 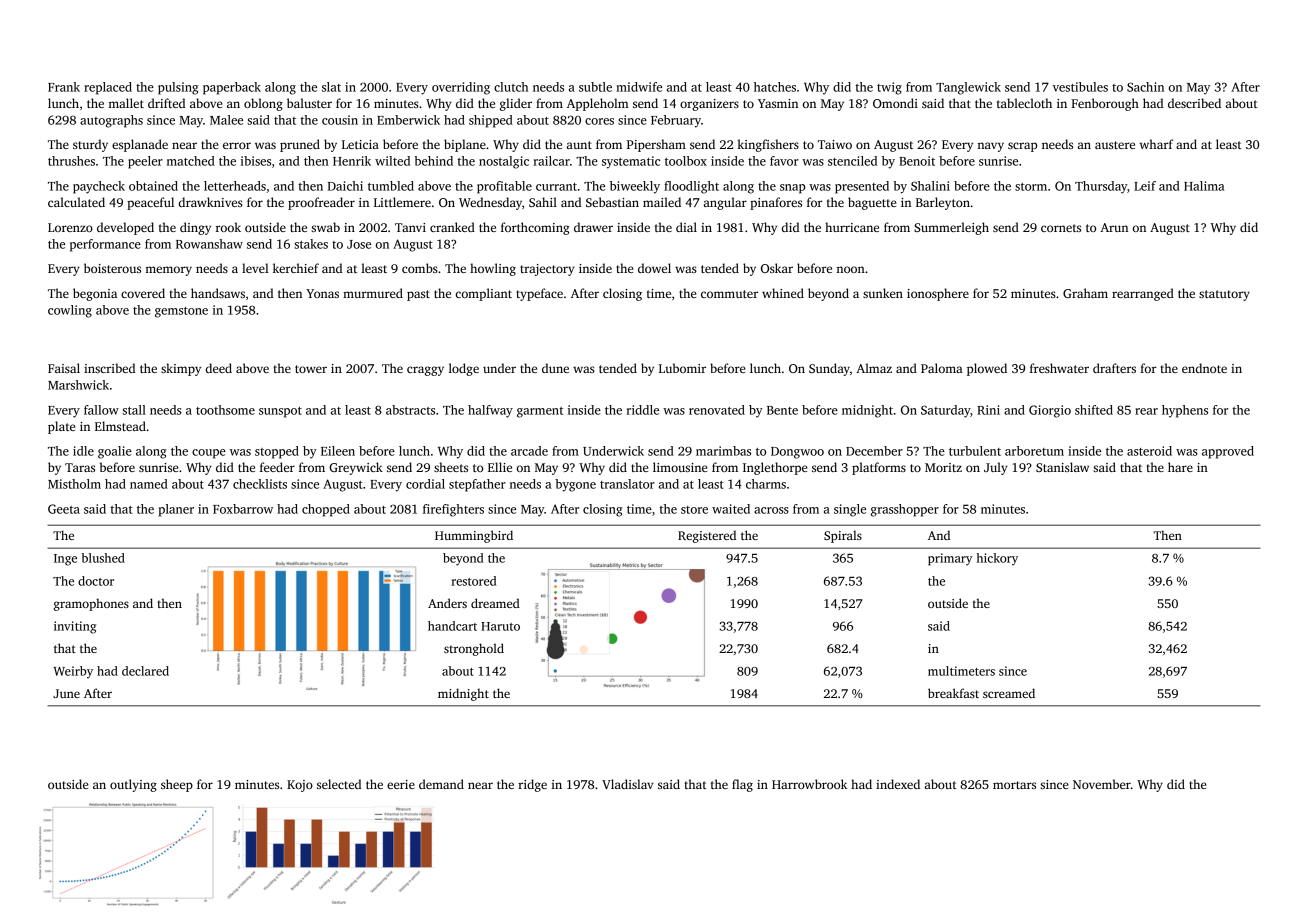 I want to click on eerie, so click(x=401, y=784).
